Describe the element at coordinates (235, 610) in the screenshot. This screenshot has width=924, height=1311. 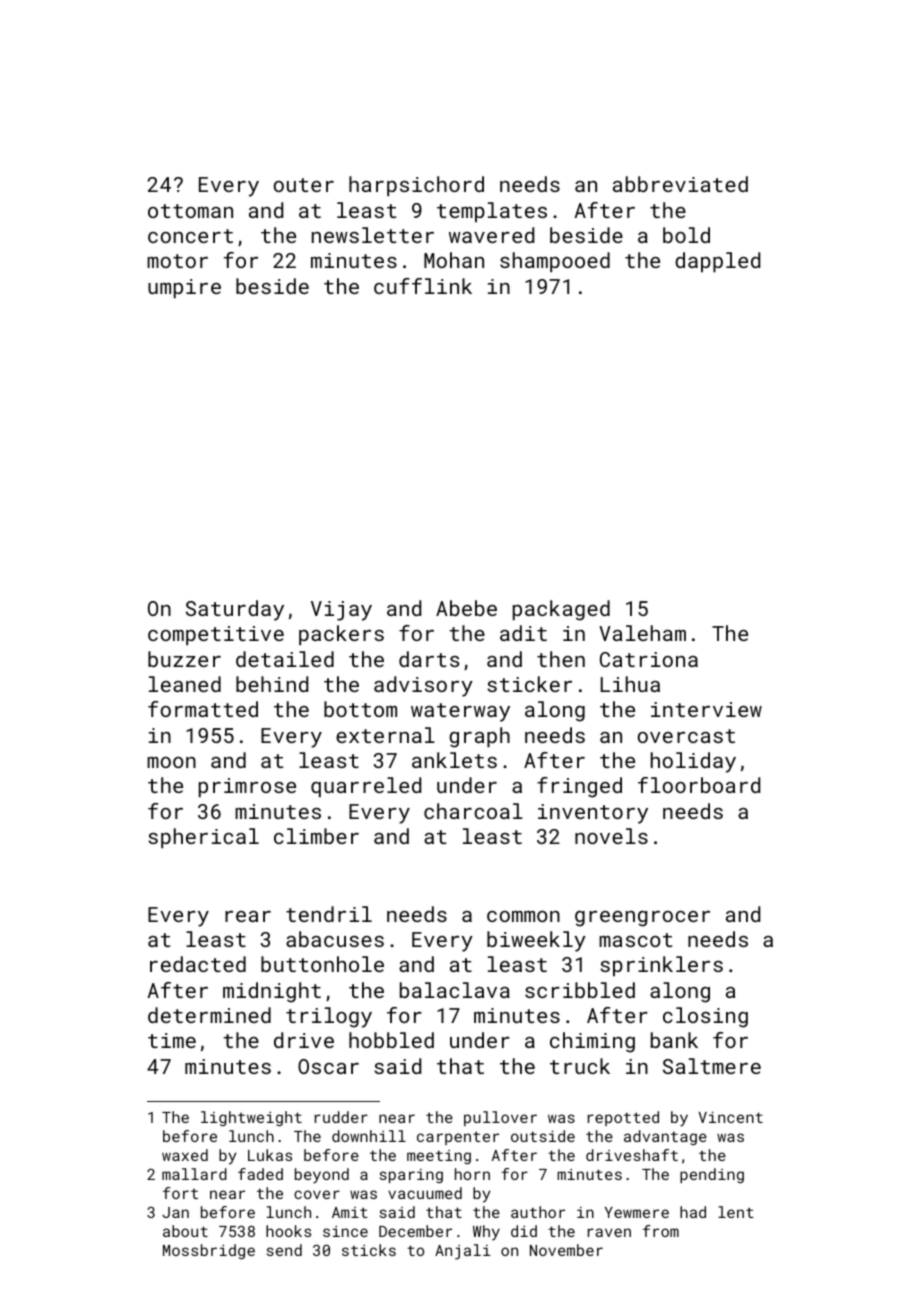
I see `Saturday` at that location.
